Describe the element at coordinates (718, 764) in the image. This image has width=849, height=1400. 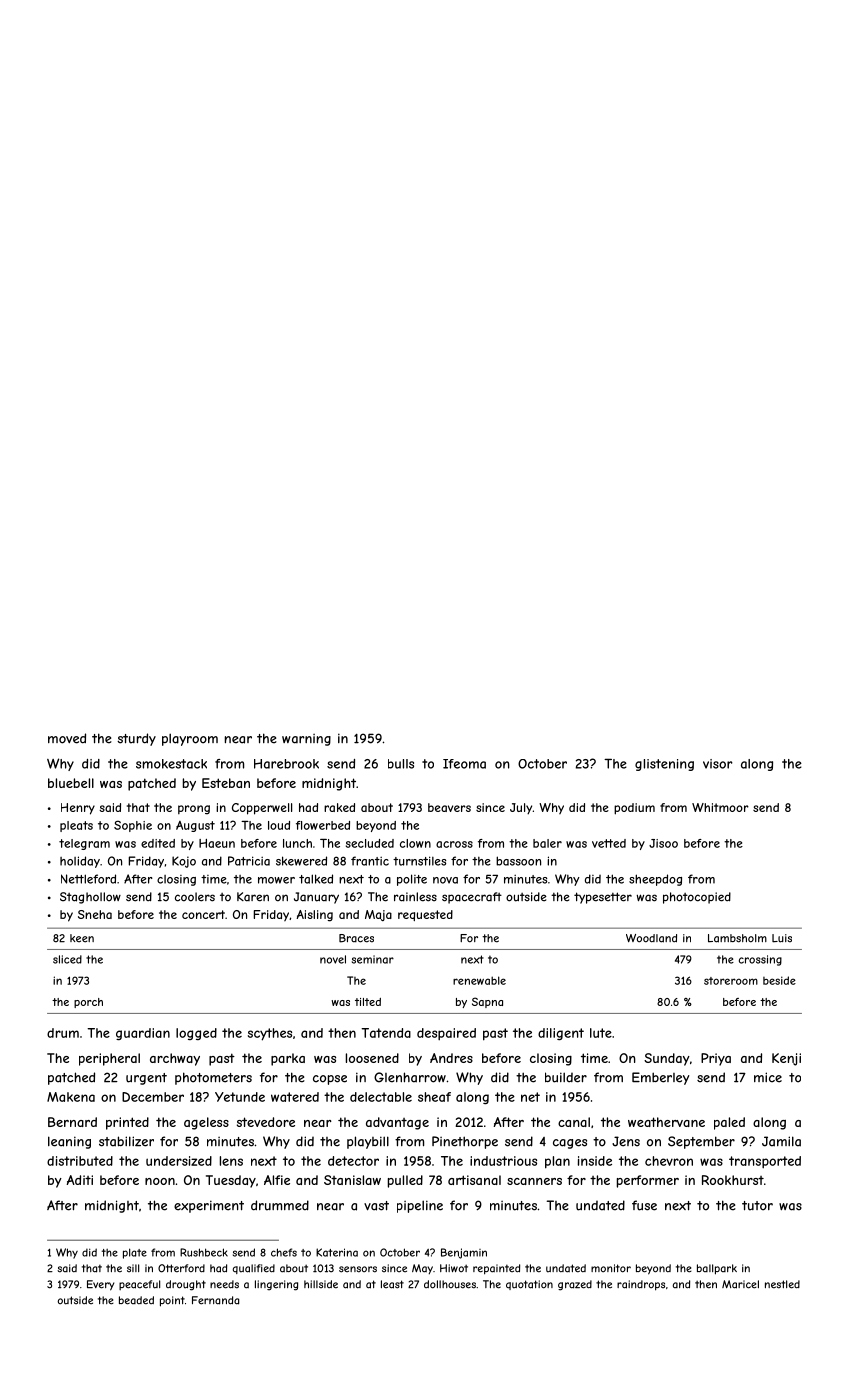
I see `visor` at that location.
